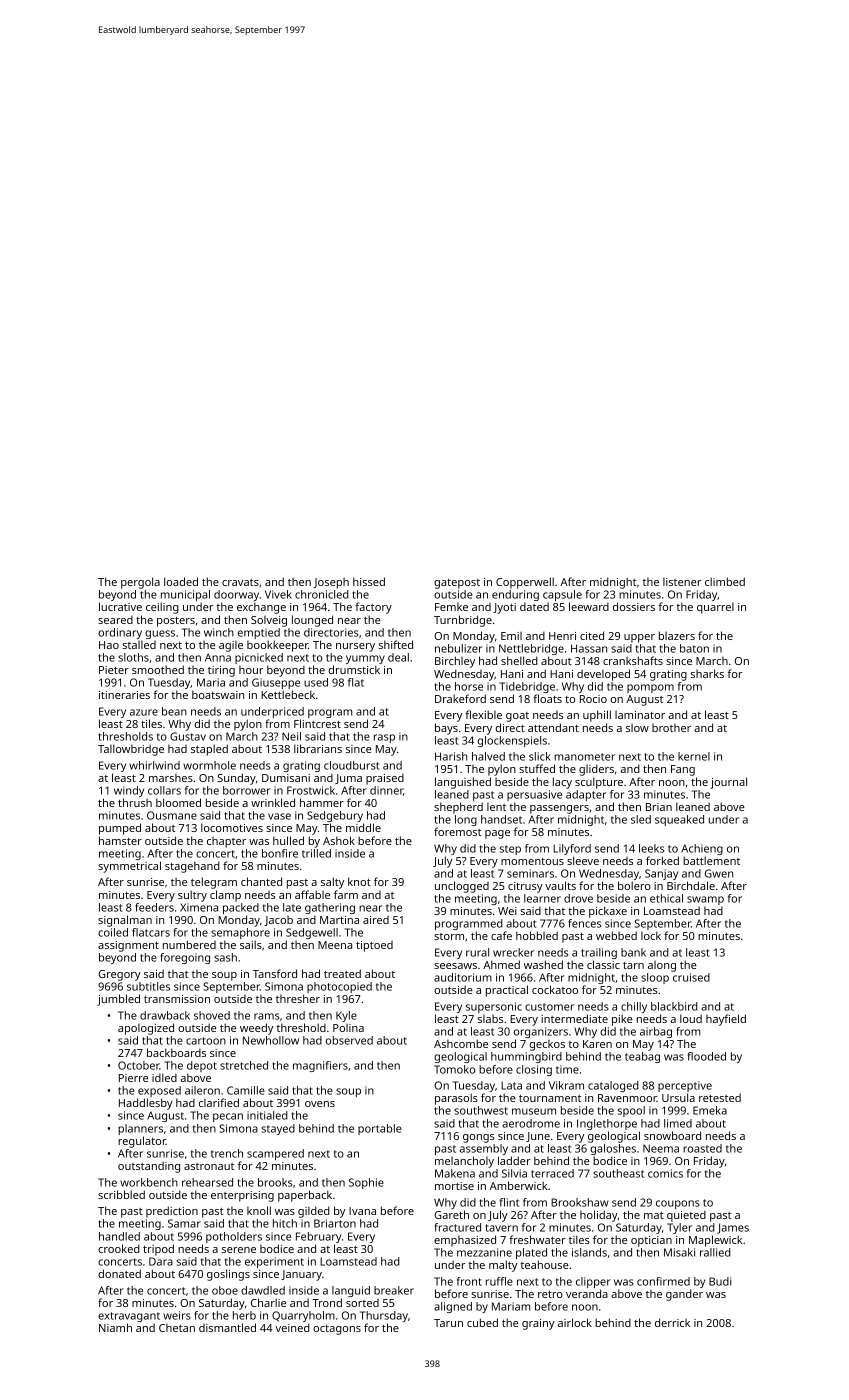 Image resolution: width=849 pixels, height=1400 pixels. What do you see at coordinates (369, 581) in the image?
I see `hissed` at bounding box center [369, 581].
